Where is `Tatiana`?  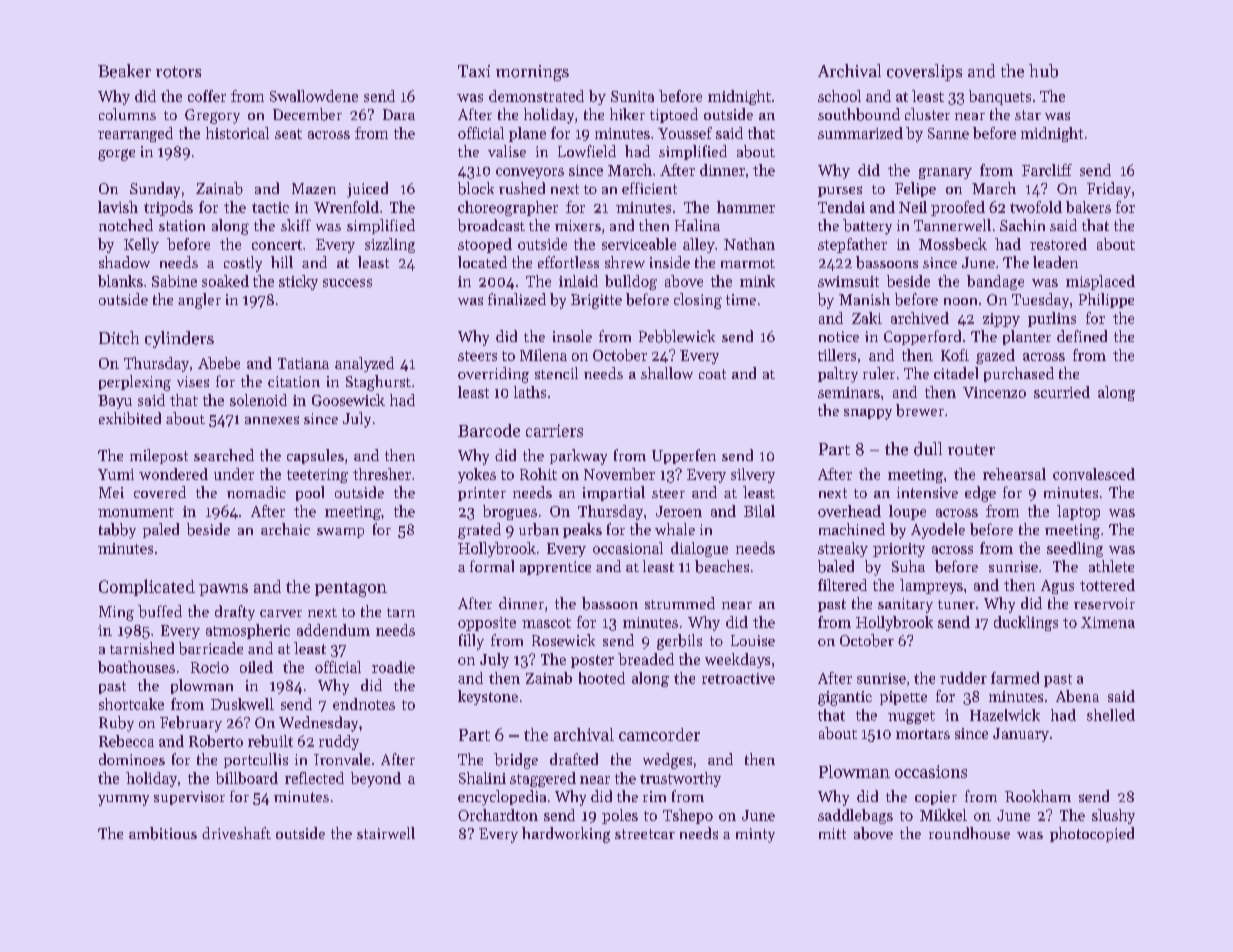
Tatiana is located at coordinates (303, 363).
